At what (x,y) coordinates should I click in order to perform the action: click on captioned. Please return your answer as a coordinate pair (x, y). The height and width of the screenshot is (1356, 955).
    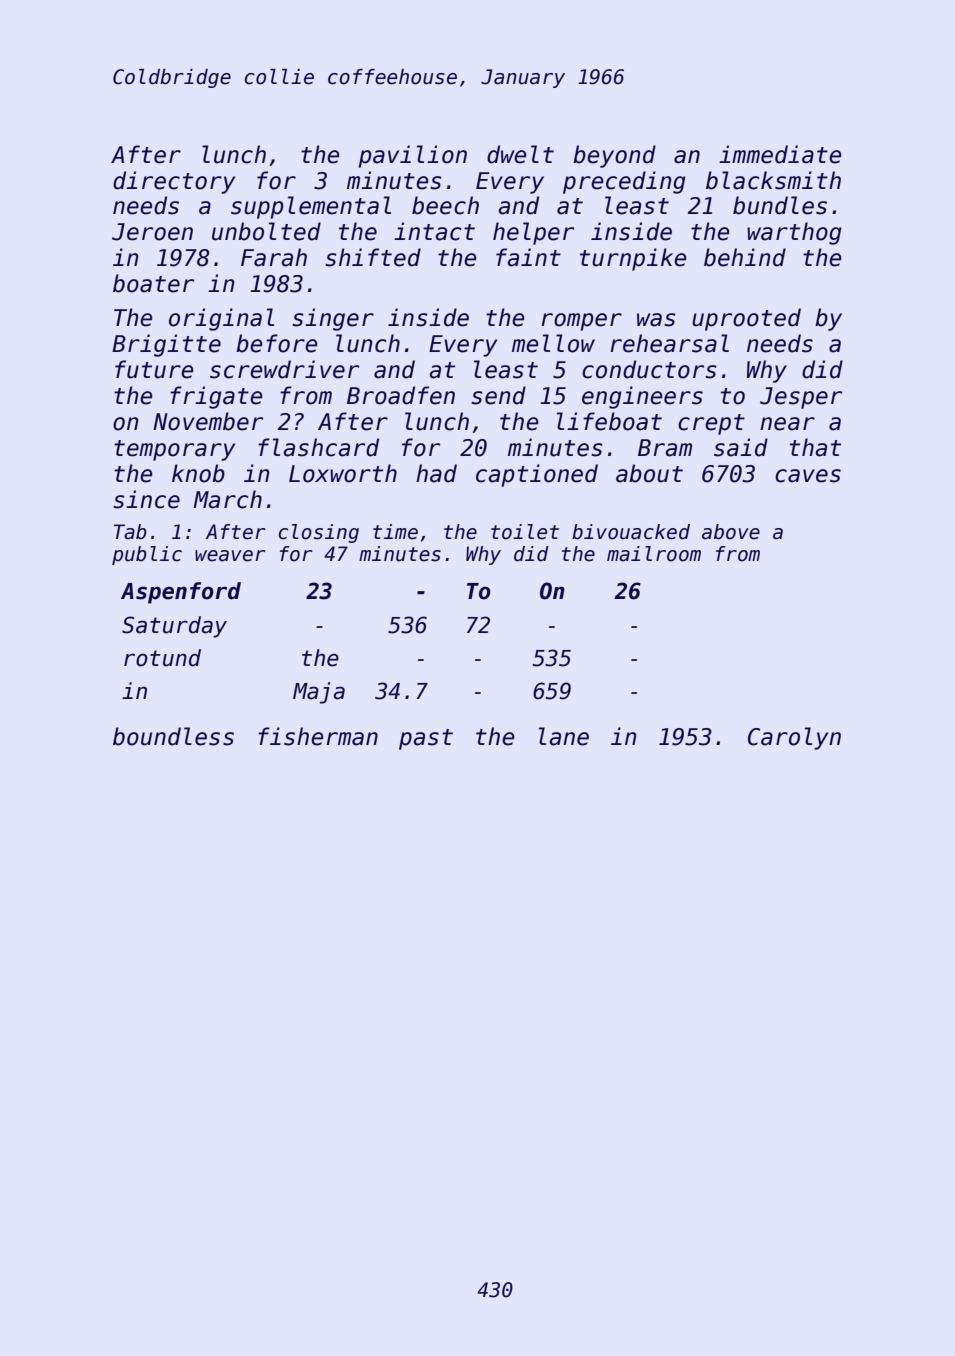
    Looking at the image, I should click on (537, 475).
